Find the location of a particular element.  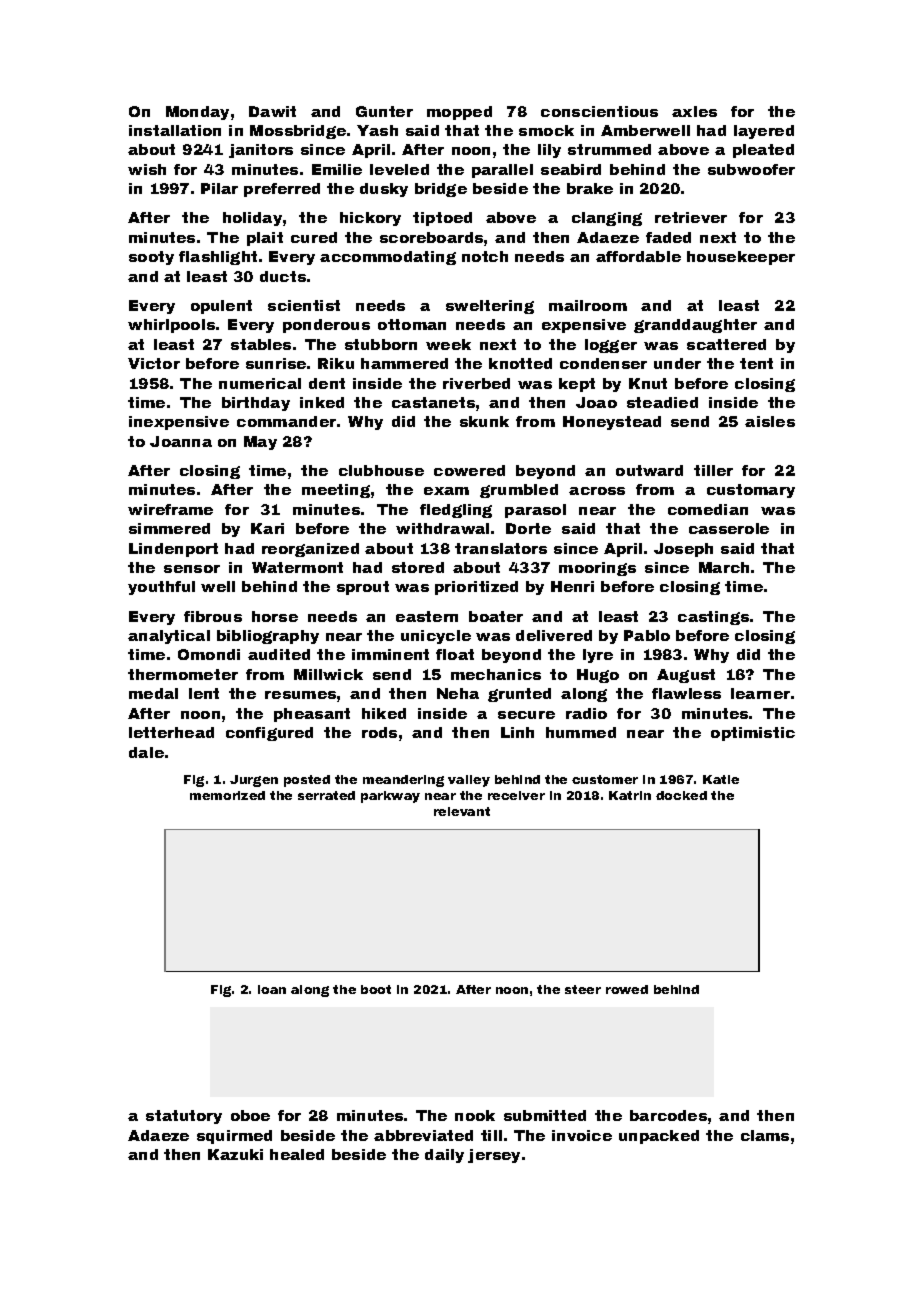

mailroom is located at coordinates (588, 305).
